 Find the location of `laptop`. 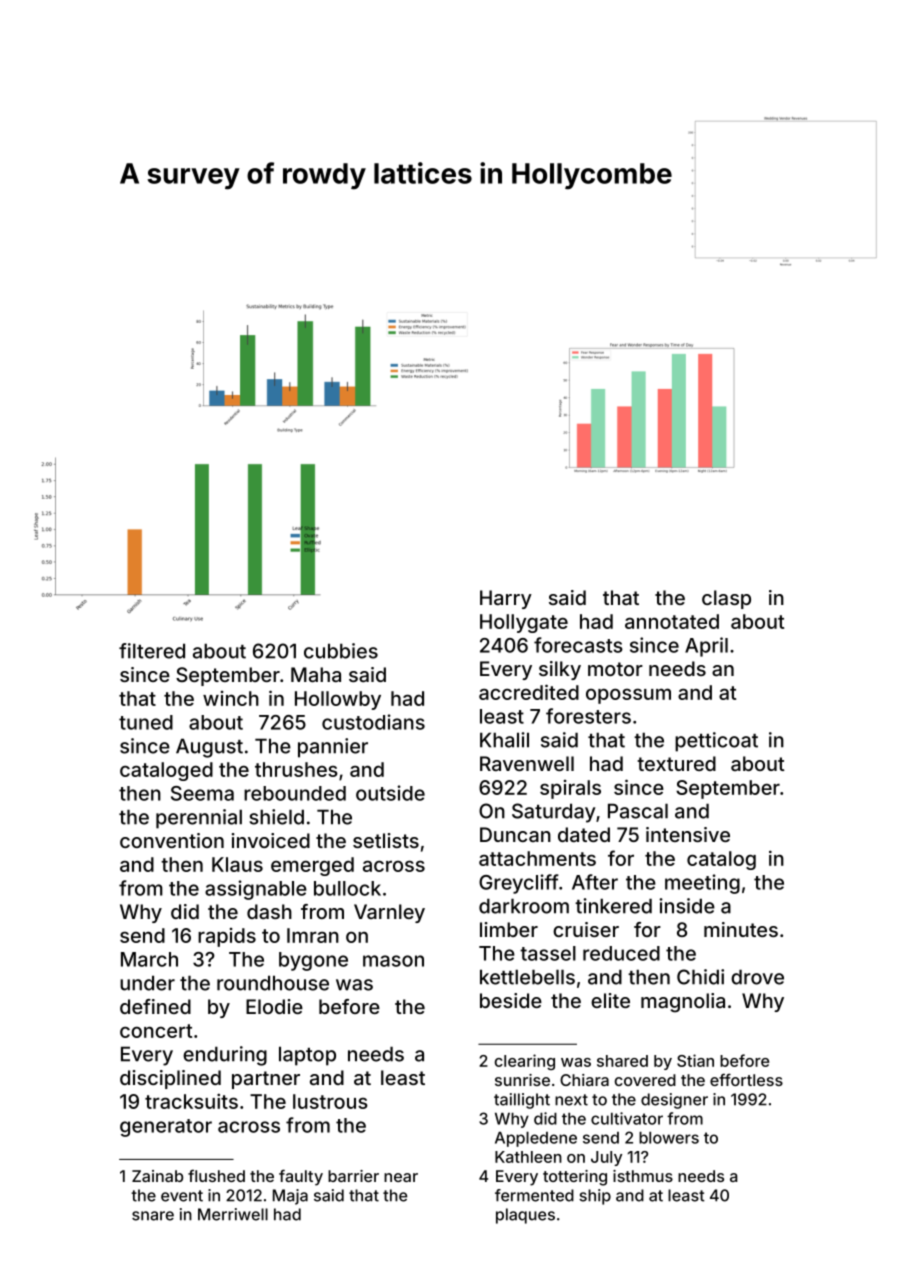

laptop is located at coordinates (307, 1056).
